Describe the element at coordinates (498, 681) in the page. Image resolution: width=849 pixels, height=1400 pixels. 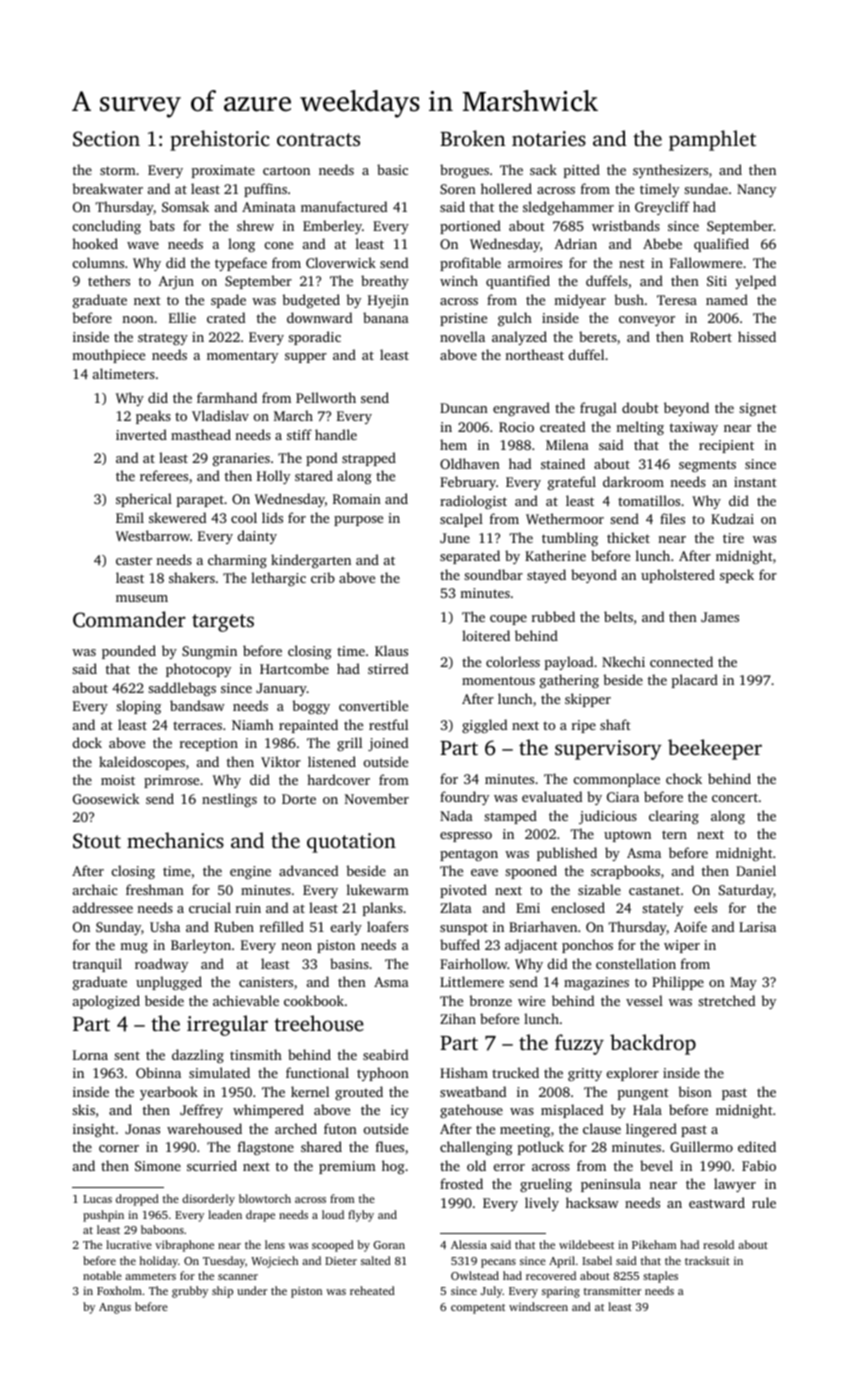
I see `momentous` at that location.
